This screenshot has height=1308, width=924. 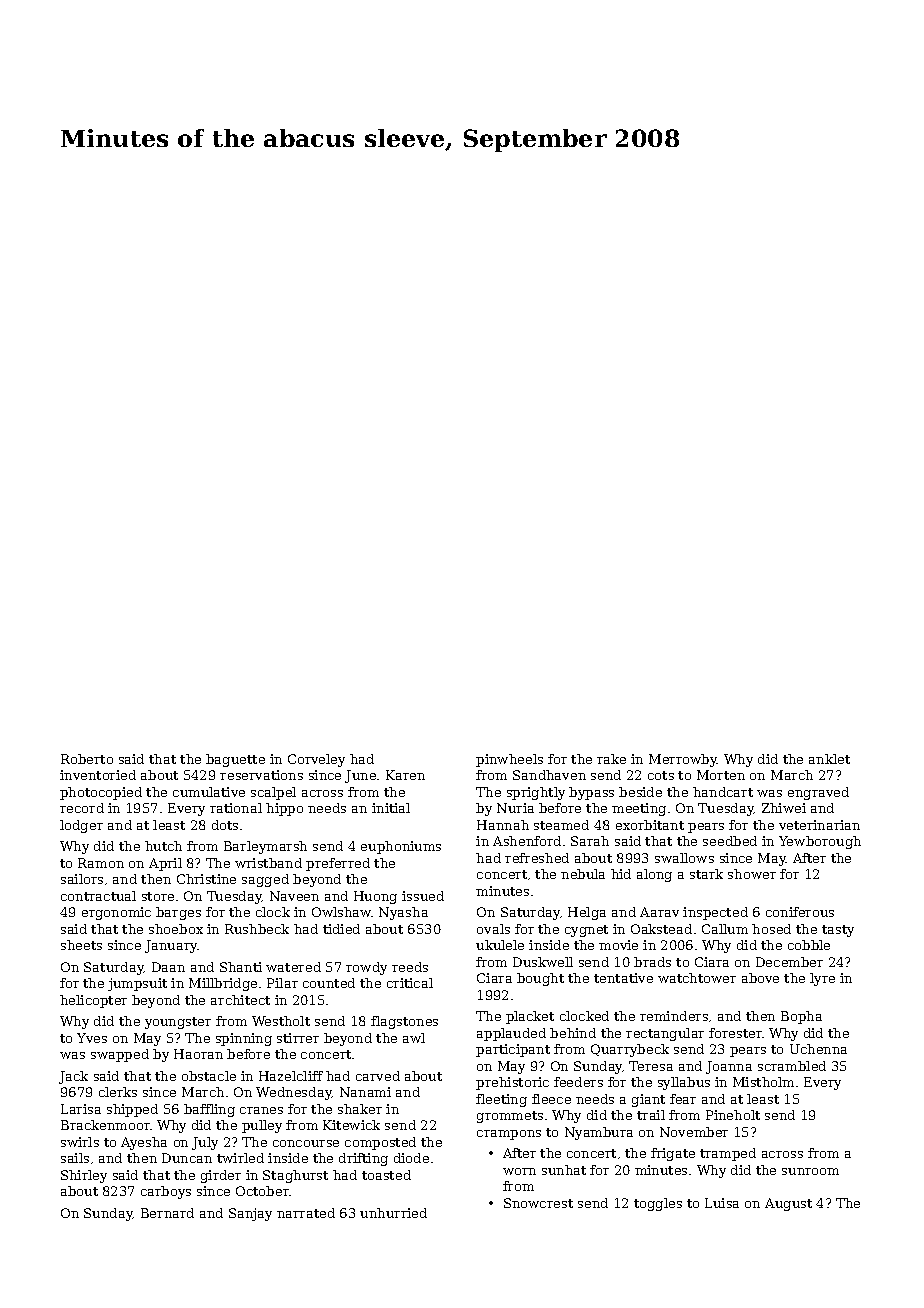 What do you see at coordinates (73, 1077) in the screenshot?
I see `Jack` at bounding box center [73, 1077].
